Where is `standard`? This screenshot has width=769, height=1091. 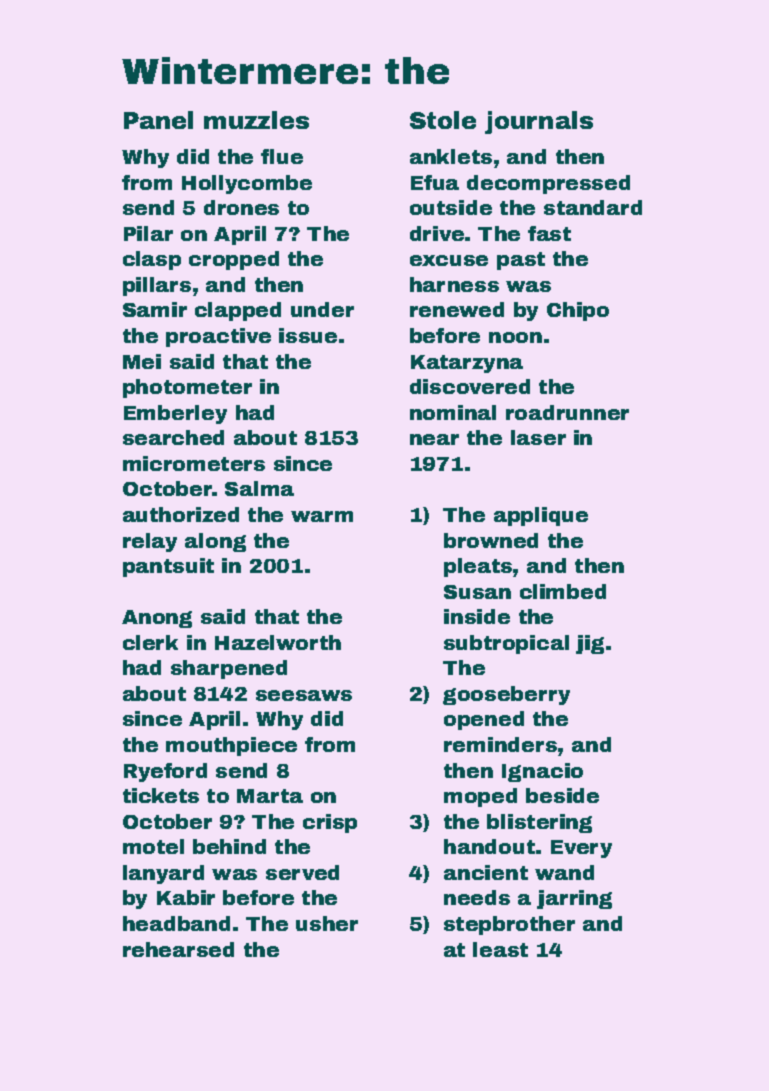 standard is located at coordinates (593, 207).
